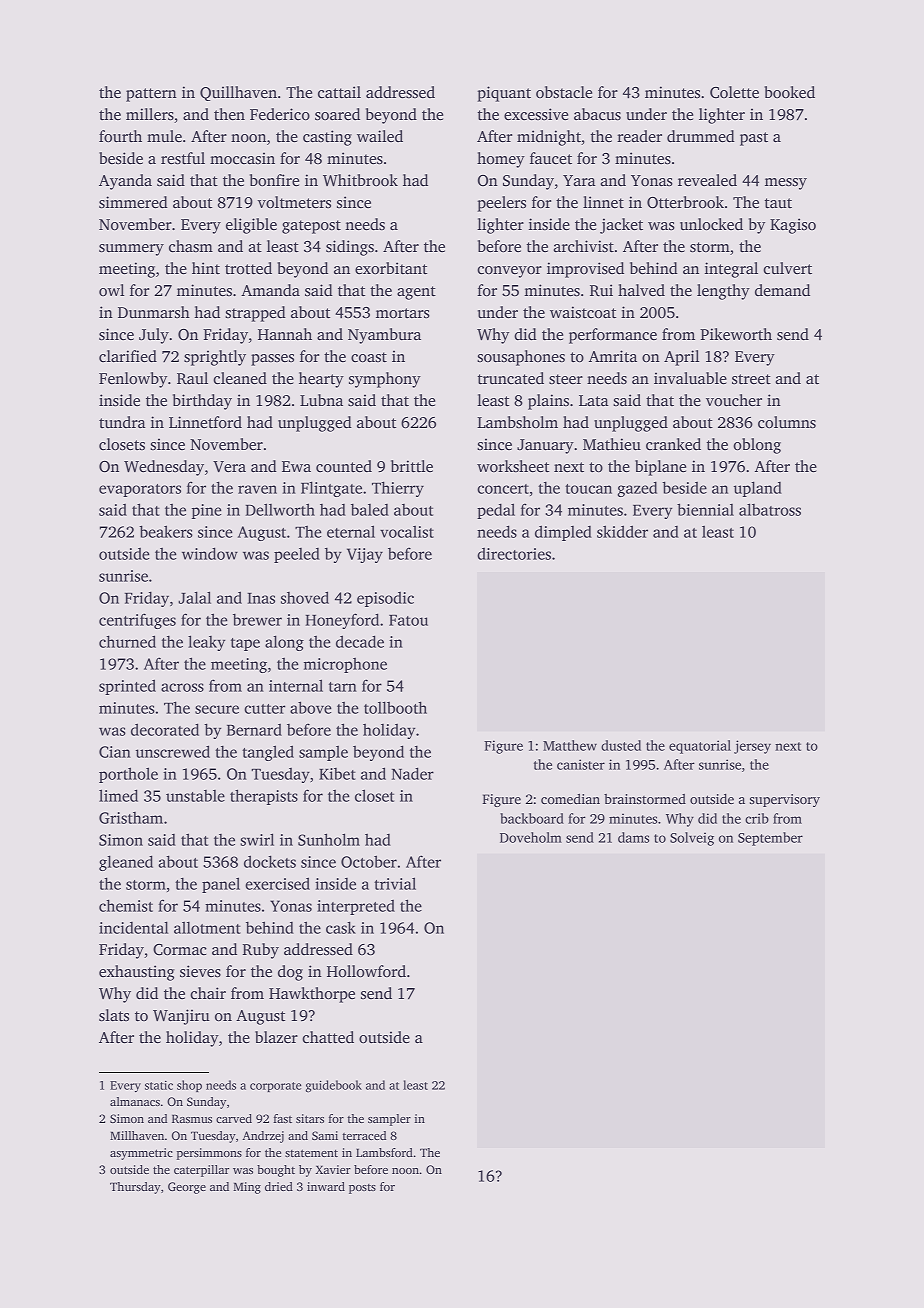  I want to click on obstacle, so click(564, 92).
